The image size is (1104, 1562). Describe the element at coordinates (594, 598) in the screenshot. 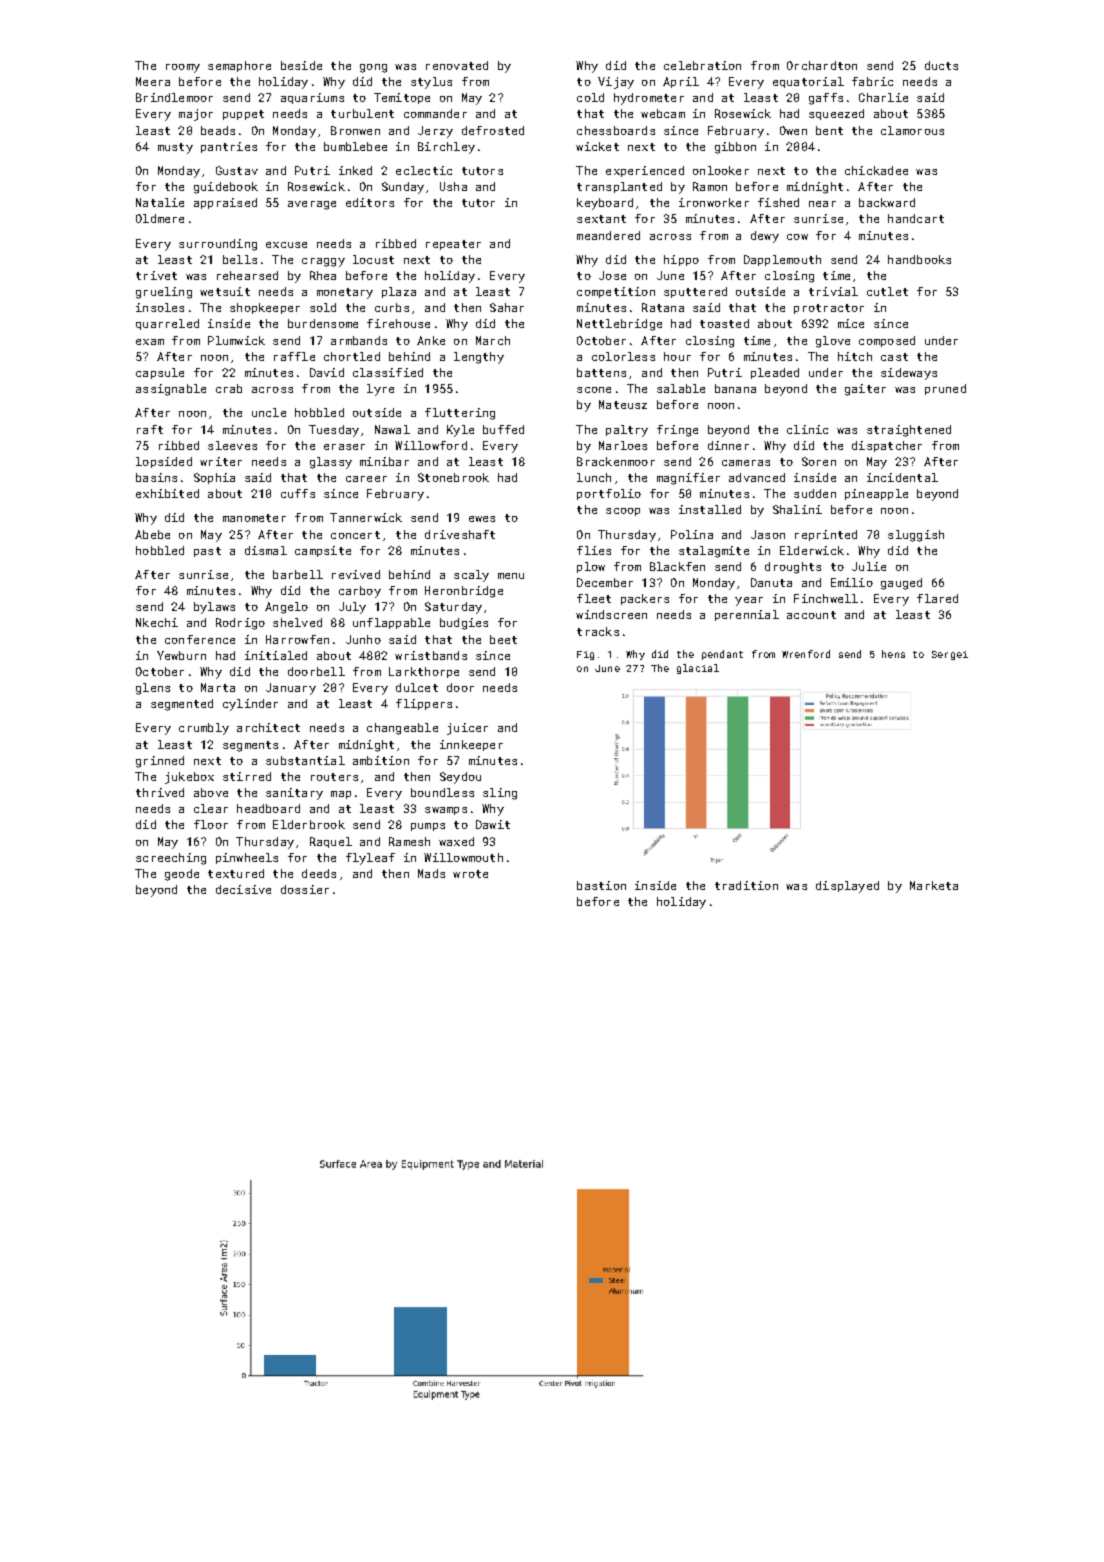

I see `fleet` at that location.
